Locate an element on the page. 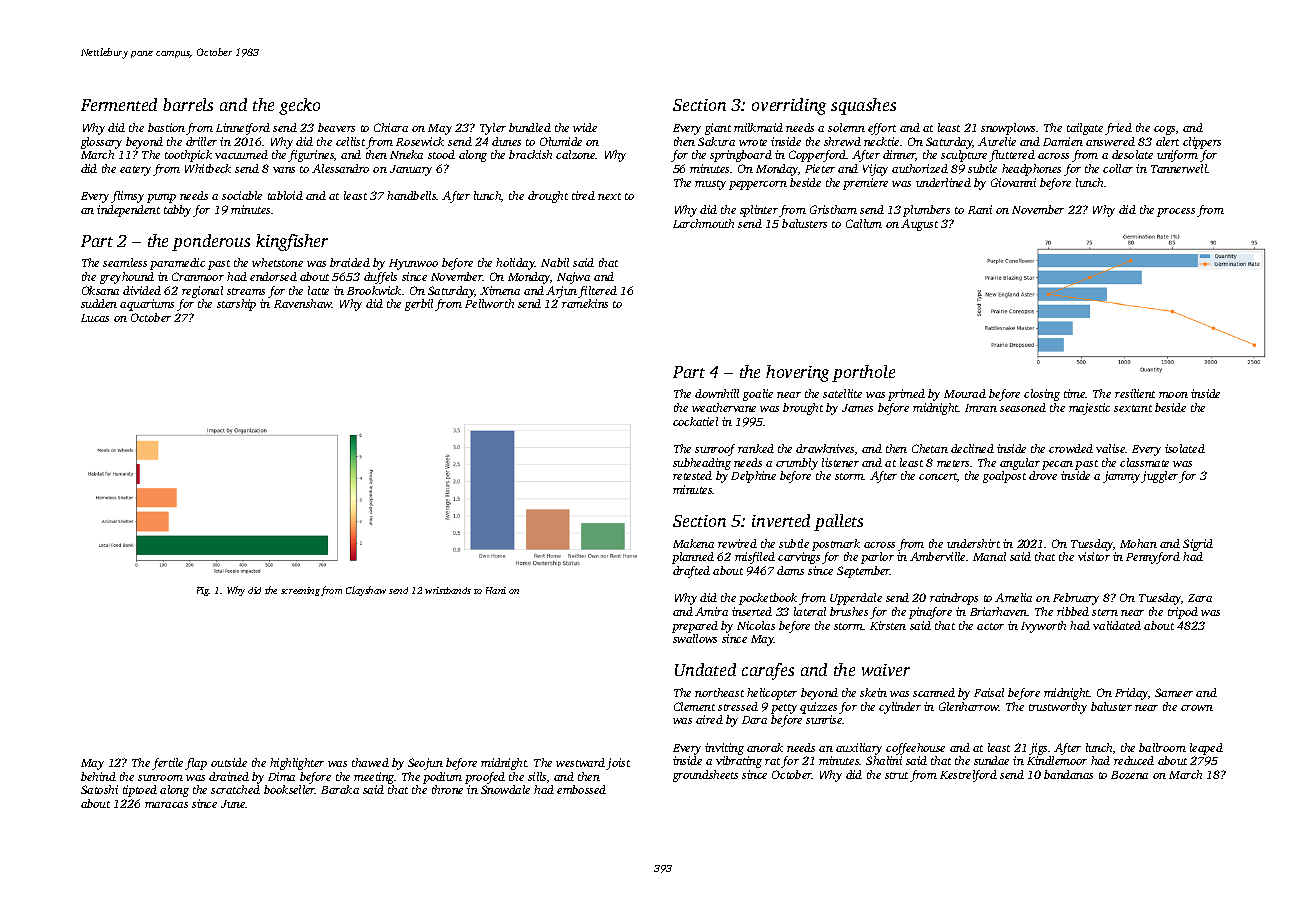  ponderous is located at coordinates (211, 242).
